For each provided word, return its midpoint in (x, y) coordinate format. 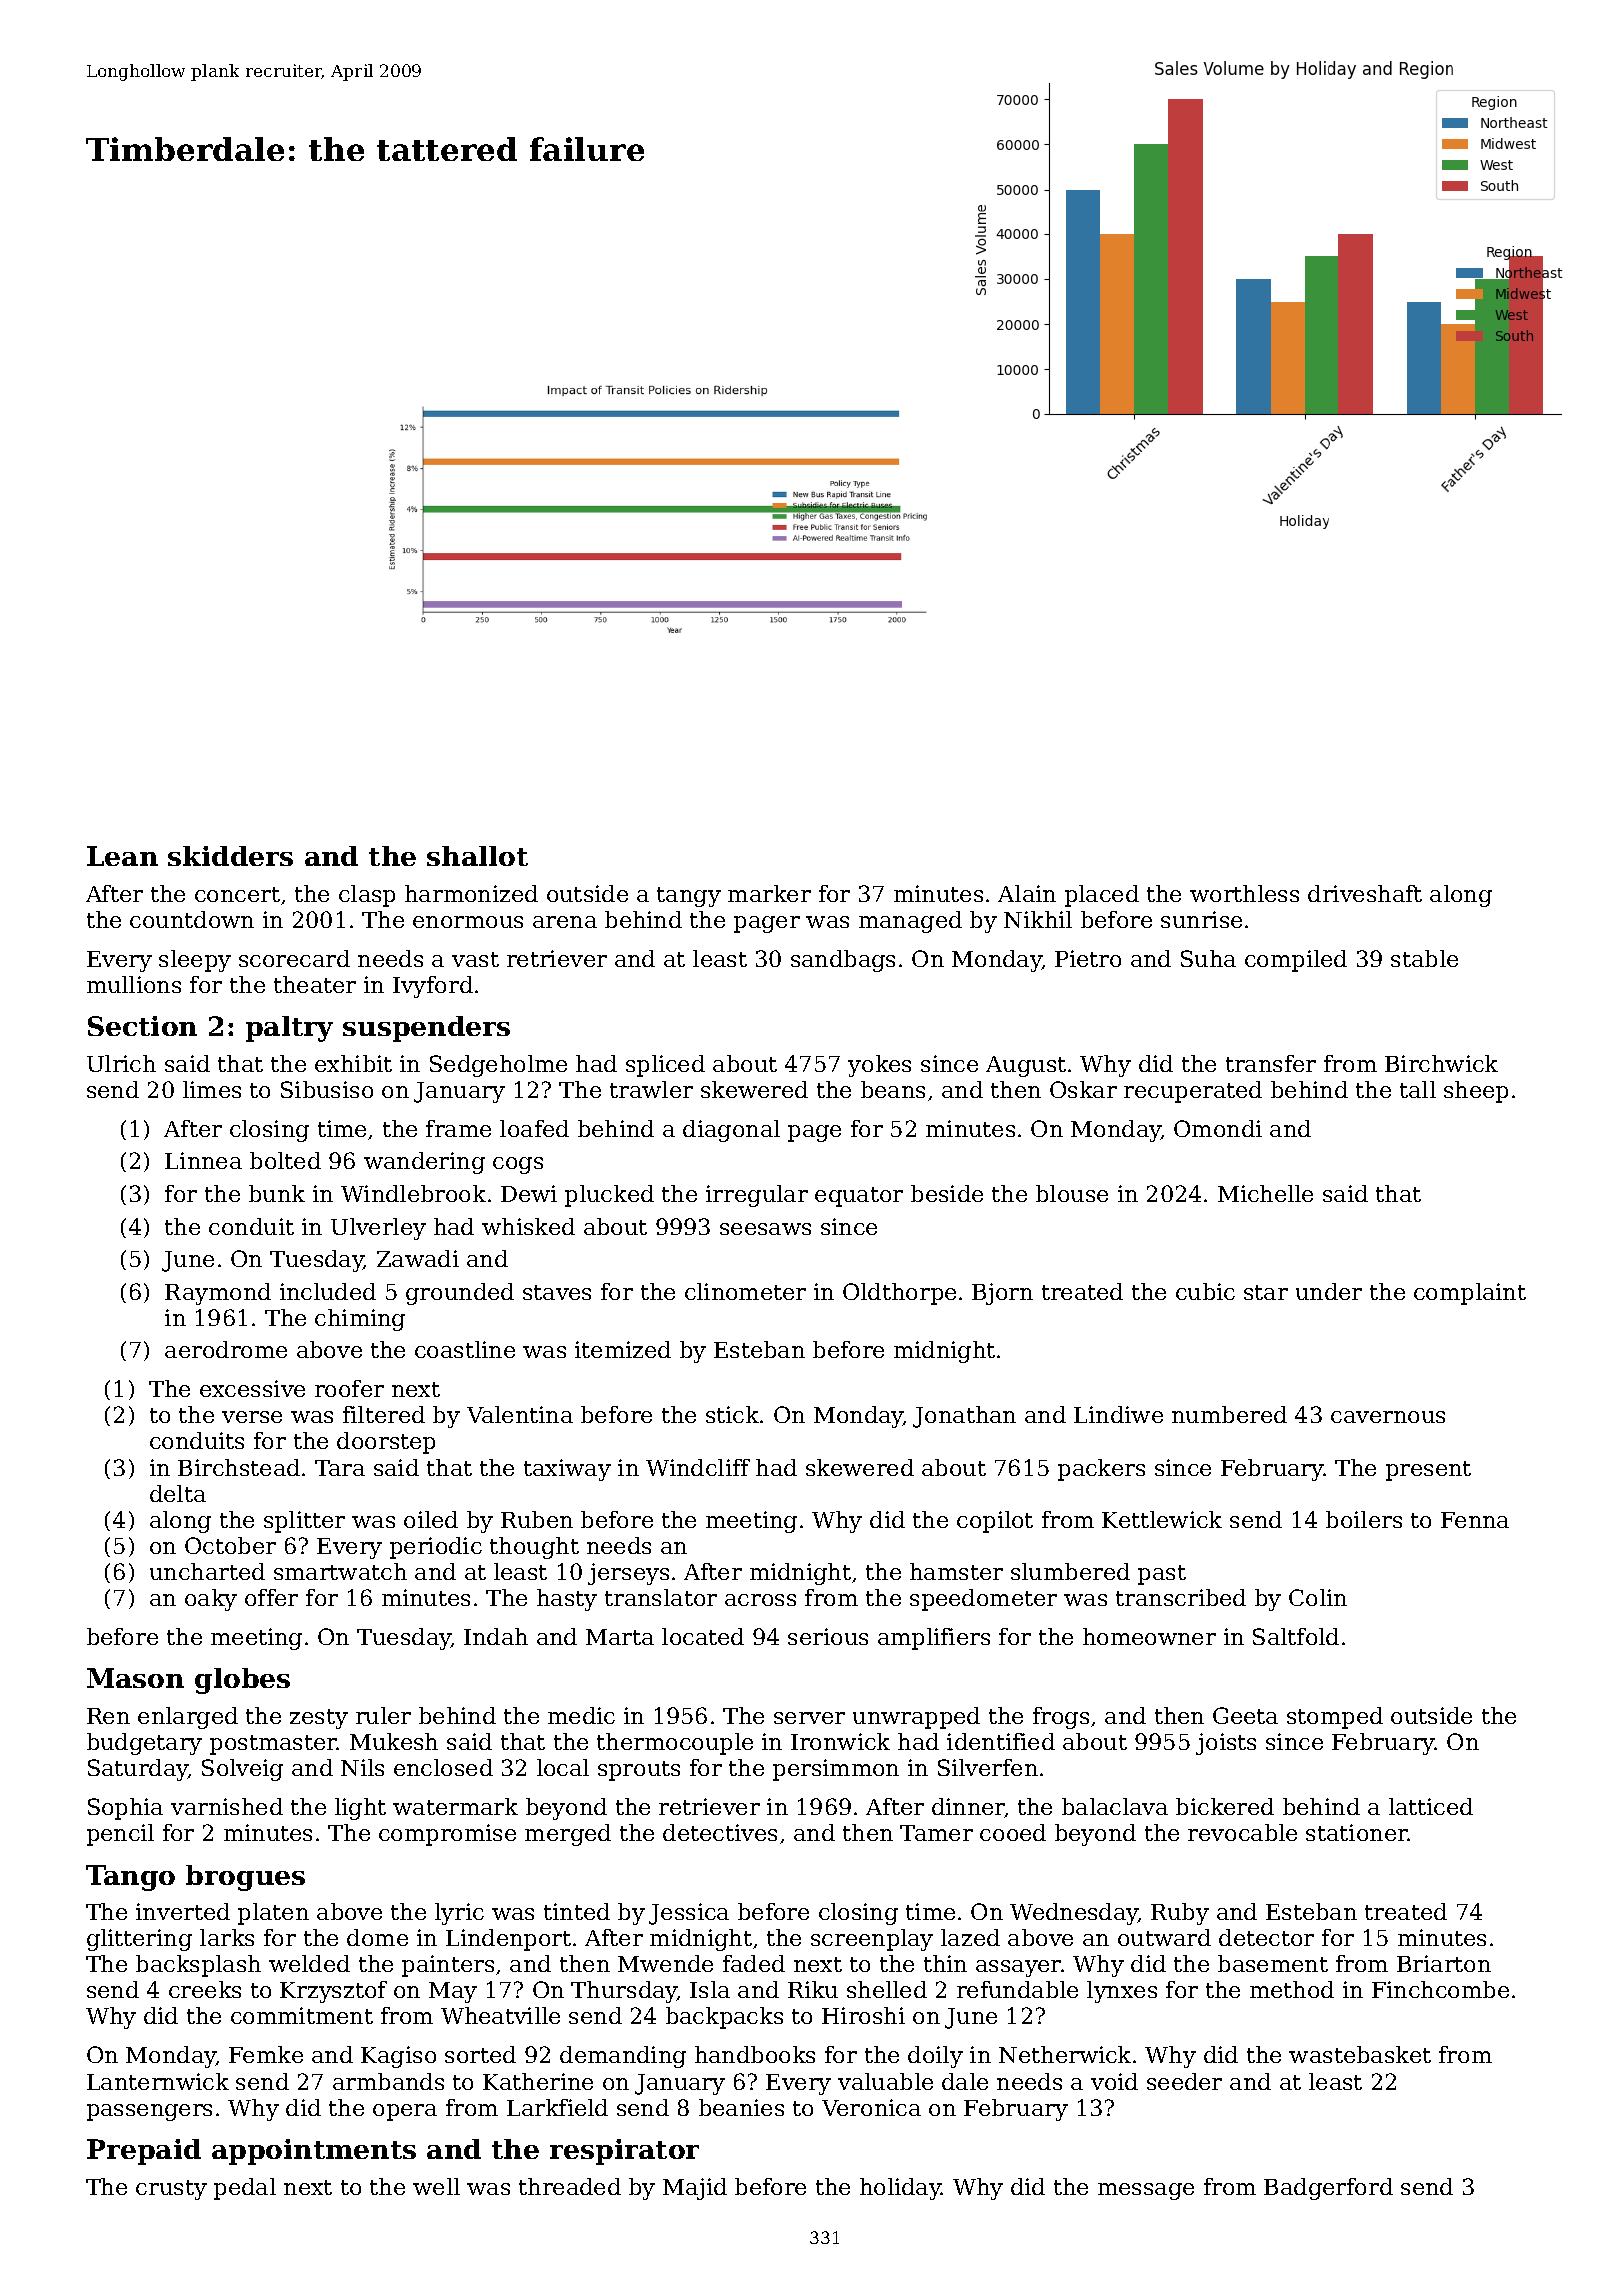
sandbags (843, 961)
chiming (360, 1320)
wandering (424, 1163)
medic (581, 1715)
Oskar (1083, 1089)
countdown (192, 919)
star (1266, 1292)
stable (1424, 958)
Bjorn (1002, 1294)
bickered (1225, 1806)
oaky (211, 1600)
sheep (1476, 1092)
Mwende (665, 1963)
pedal (245, 2189)
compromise (447, 1835)
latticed (1431, 1806)
